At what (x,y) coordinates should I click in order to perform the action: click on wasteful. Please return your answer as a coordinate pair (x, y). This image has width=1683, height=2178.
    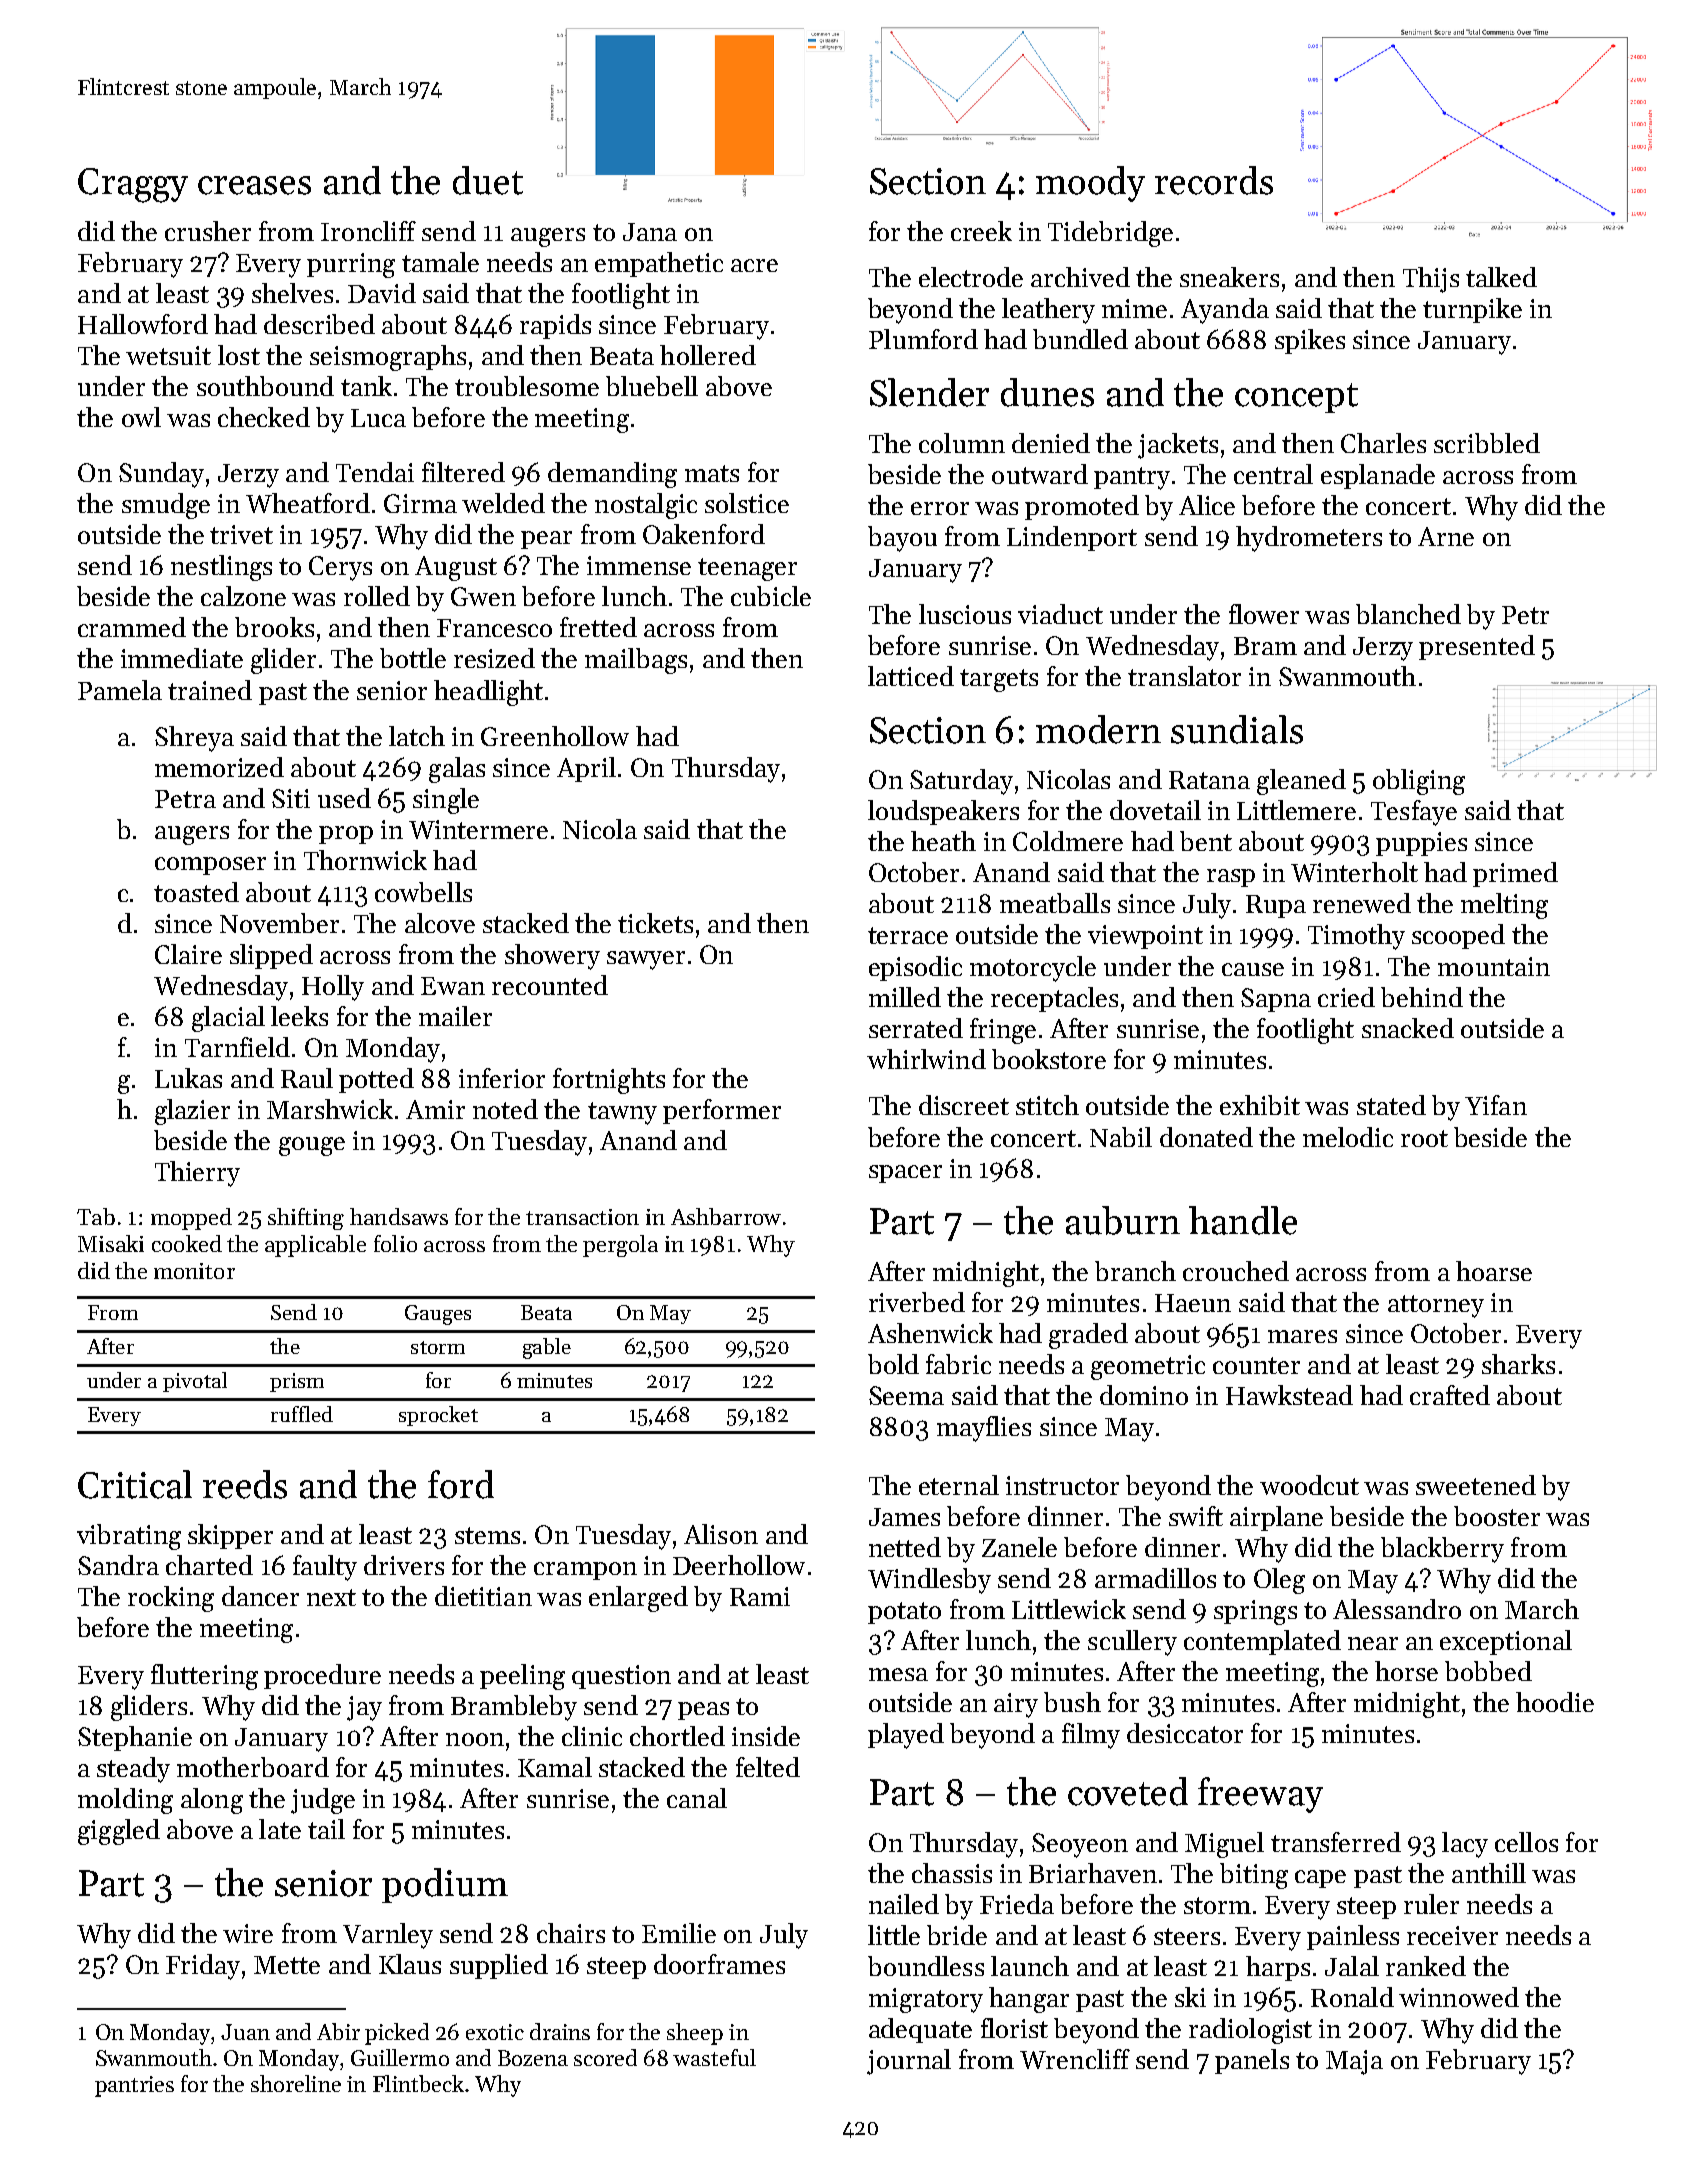
    Looking at the image, I should click on (714, 2057).
